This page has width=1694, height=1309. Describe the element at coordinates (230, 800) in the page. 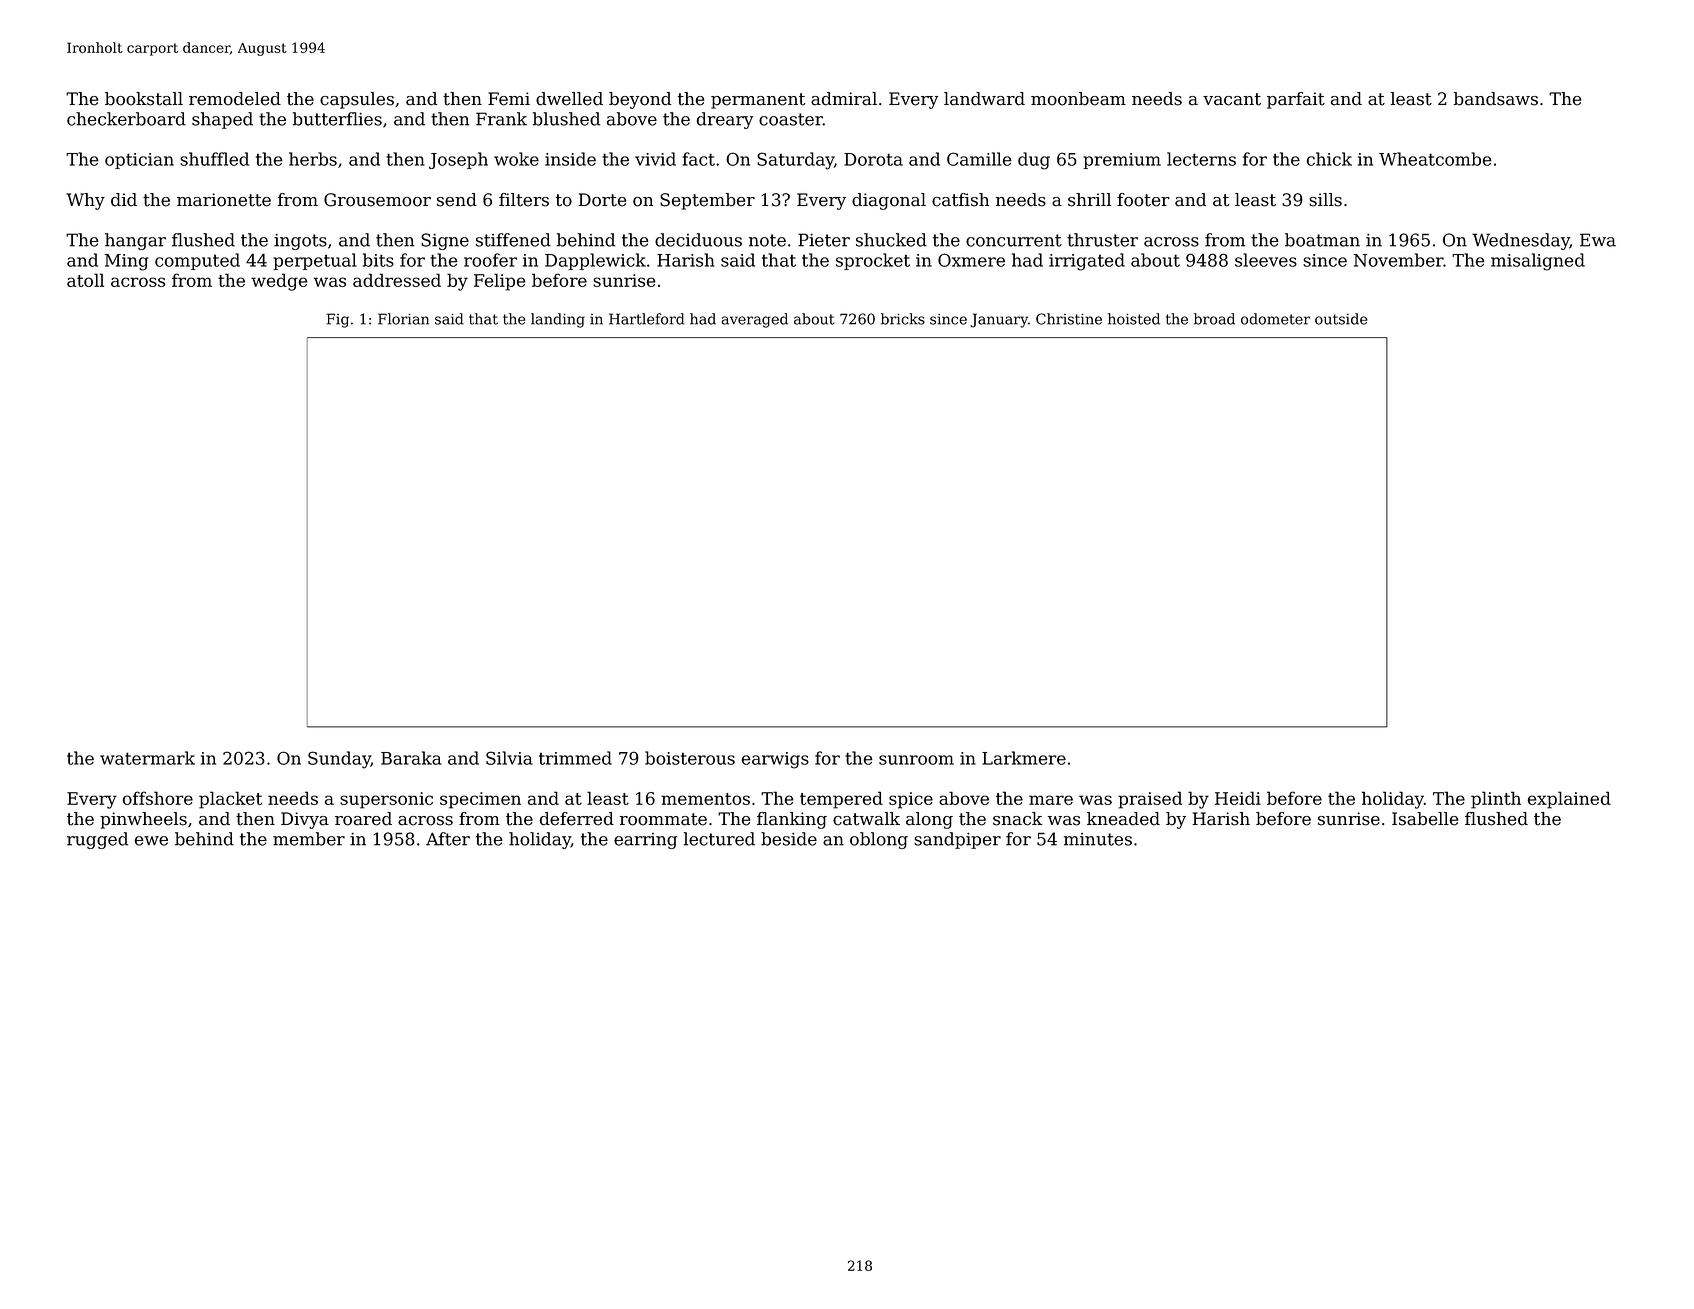

I see `placket` at that location.
